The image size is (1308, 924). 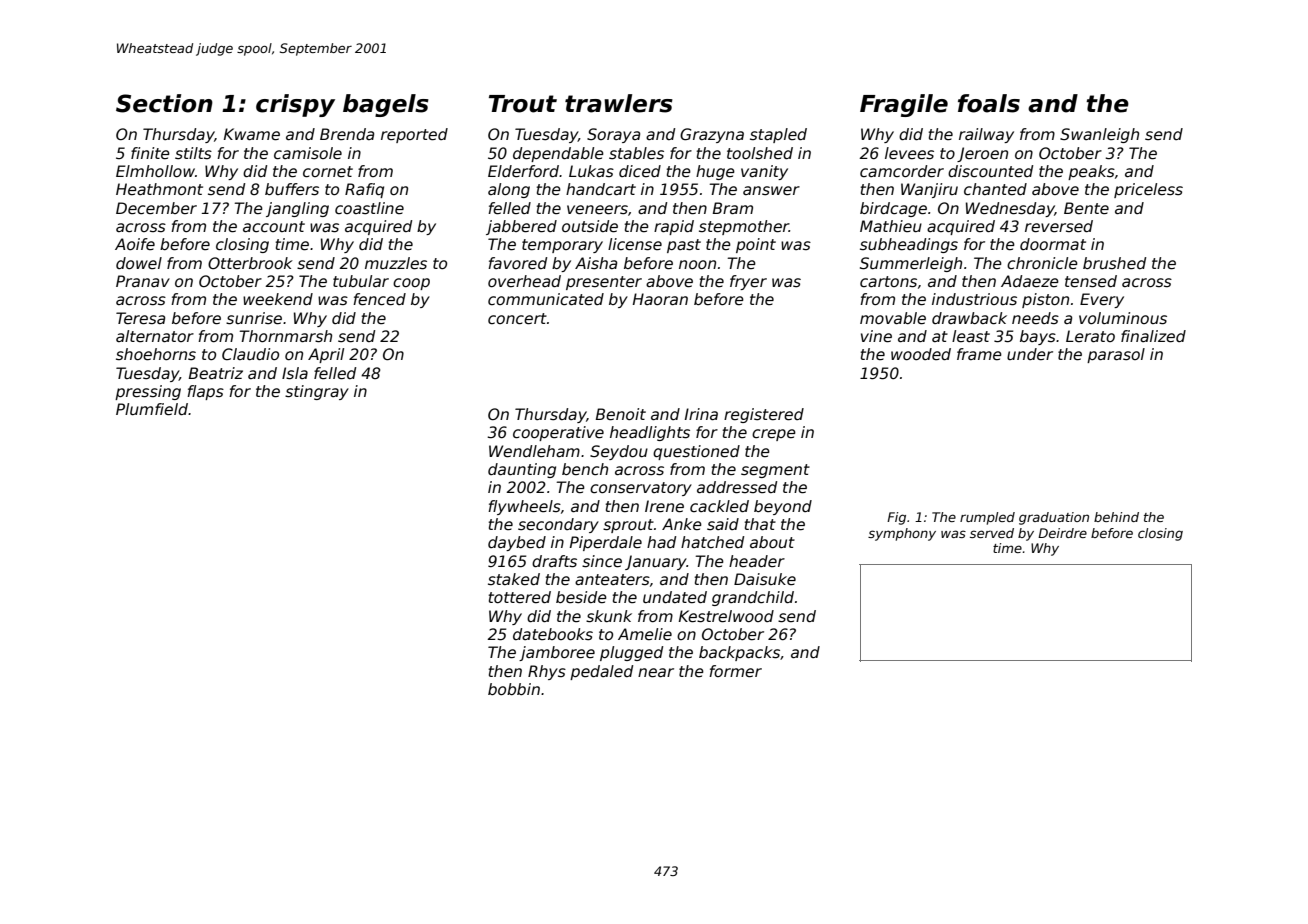 What do you see at coordinates (621, 414) in the screenshot?
I see `Benoit` at bounding box center [621, 414].
